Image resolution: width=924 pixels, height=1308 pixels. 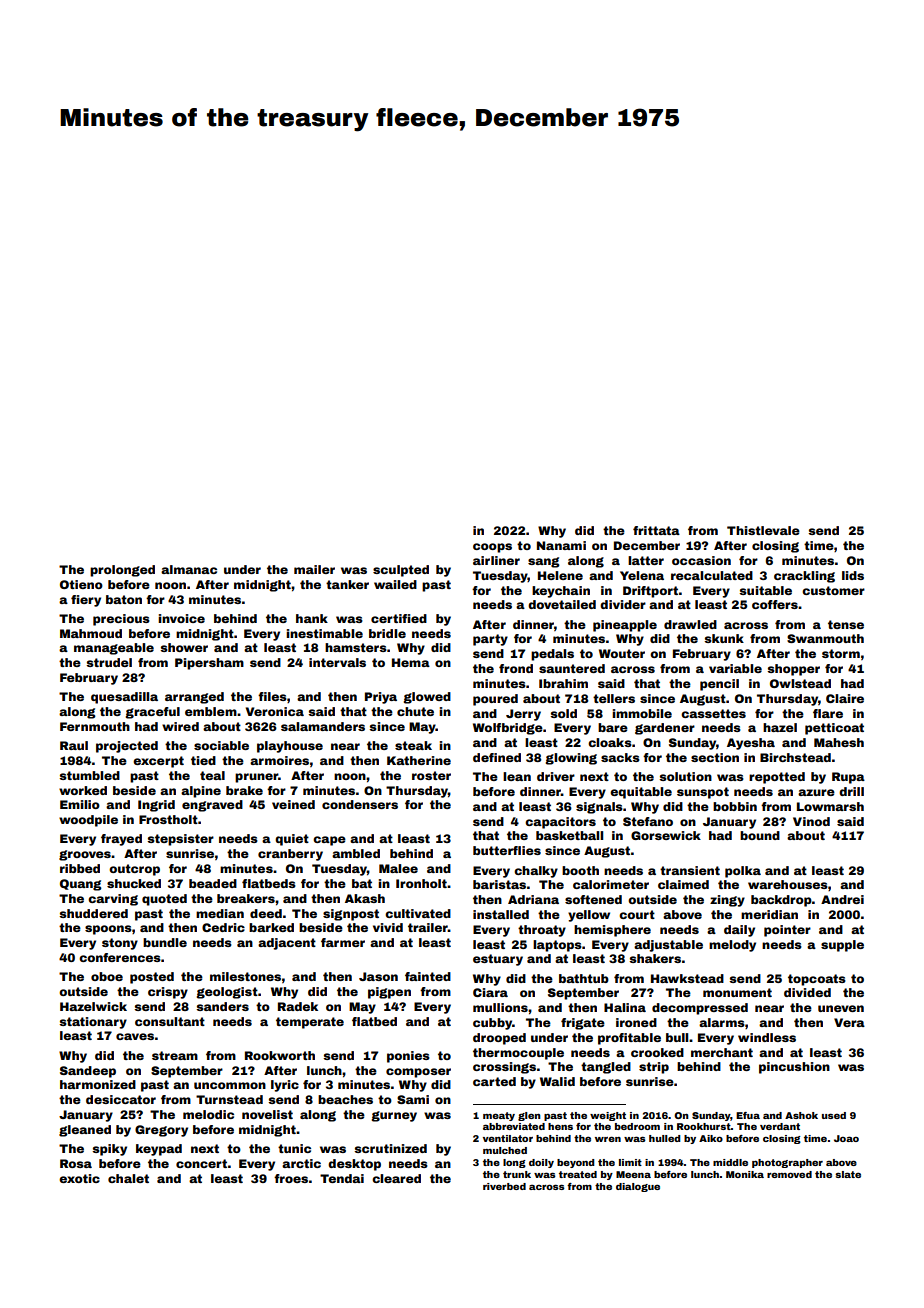 I want to click on steak, so click(x=413, y=745).
